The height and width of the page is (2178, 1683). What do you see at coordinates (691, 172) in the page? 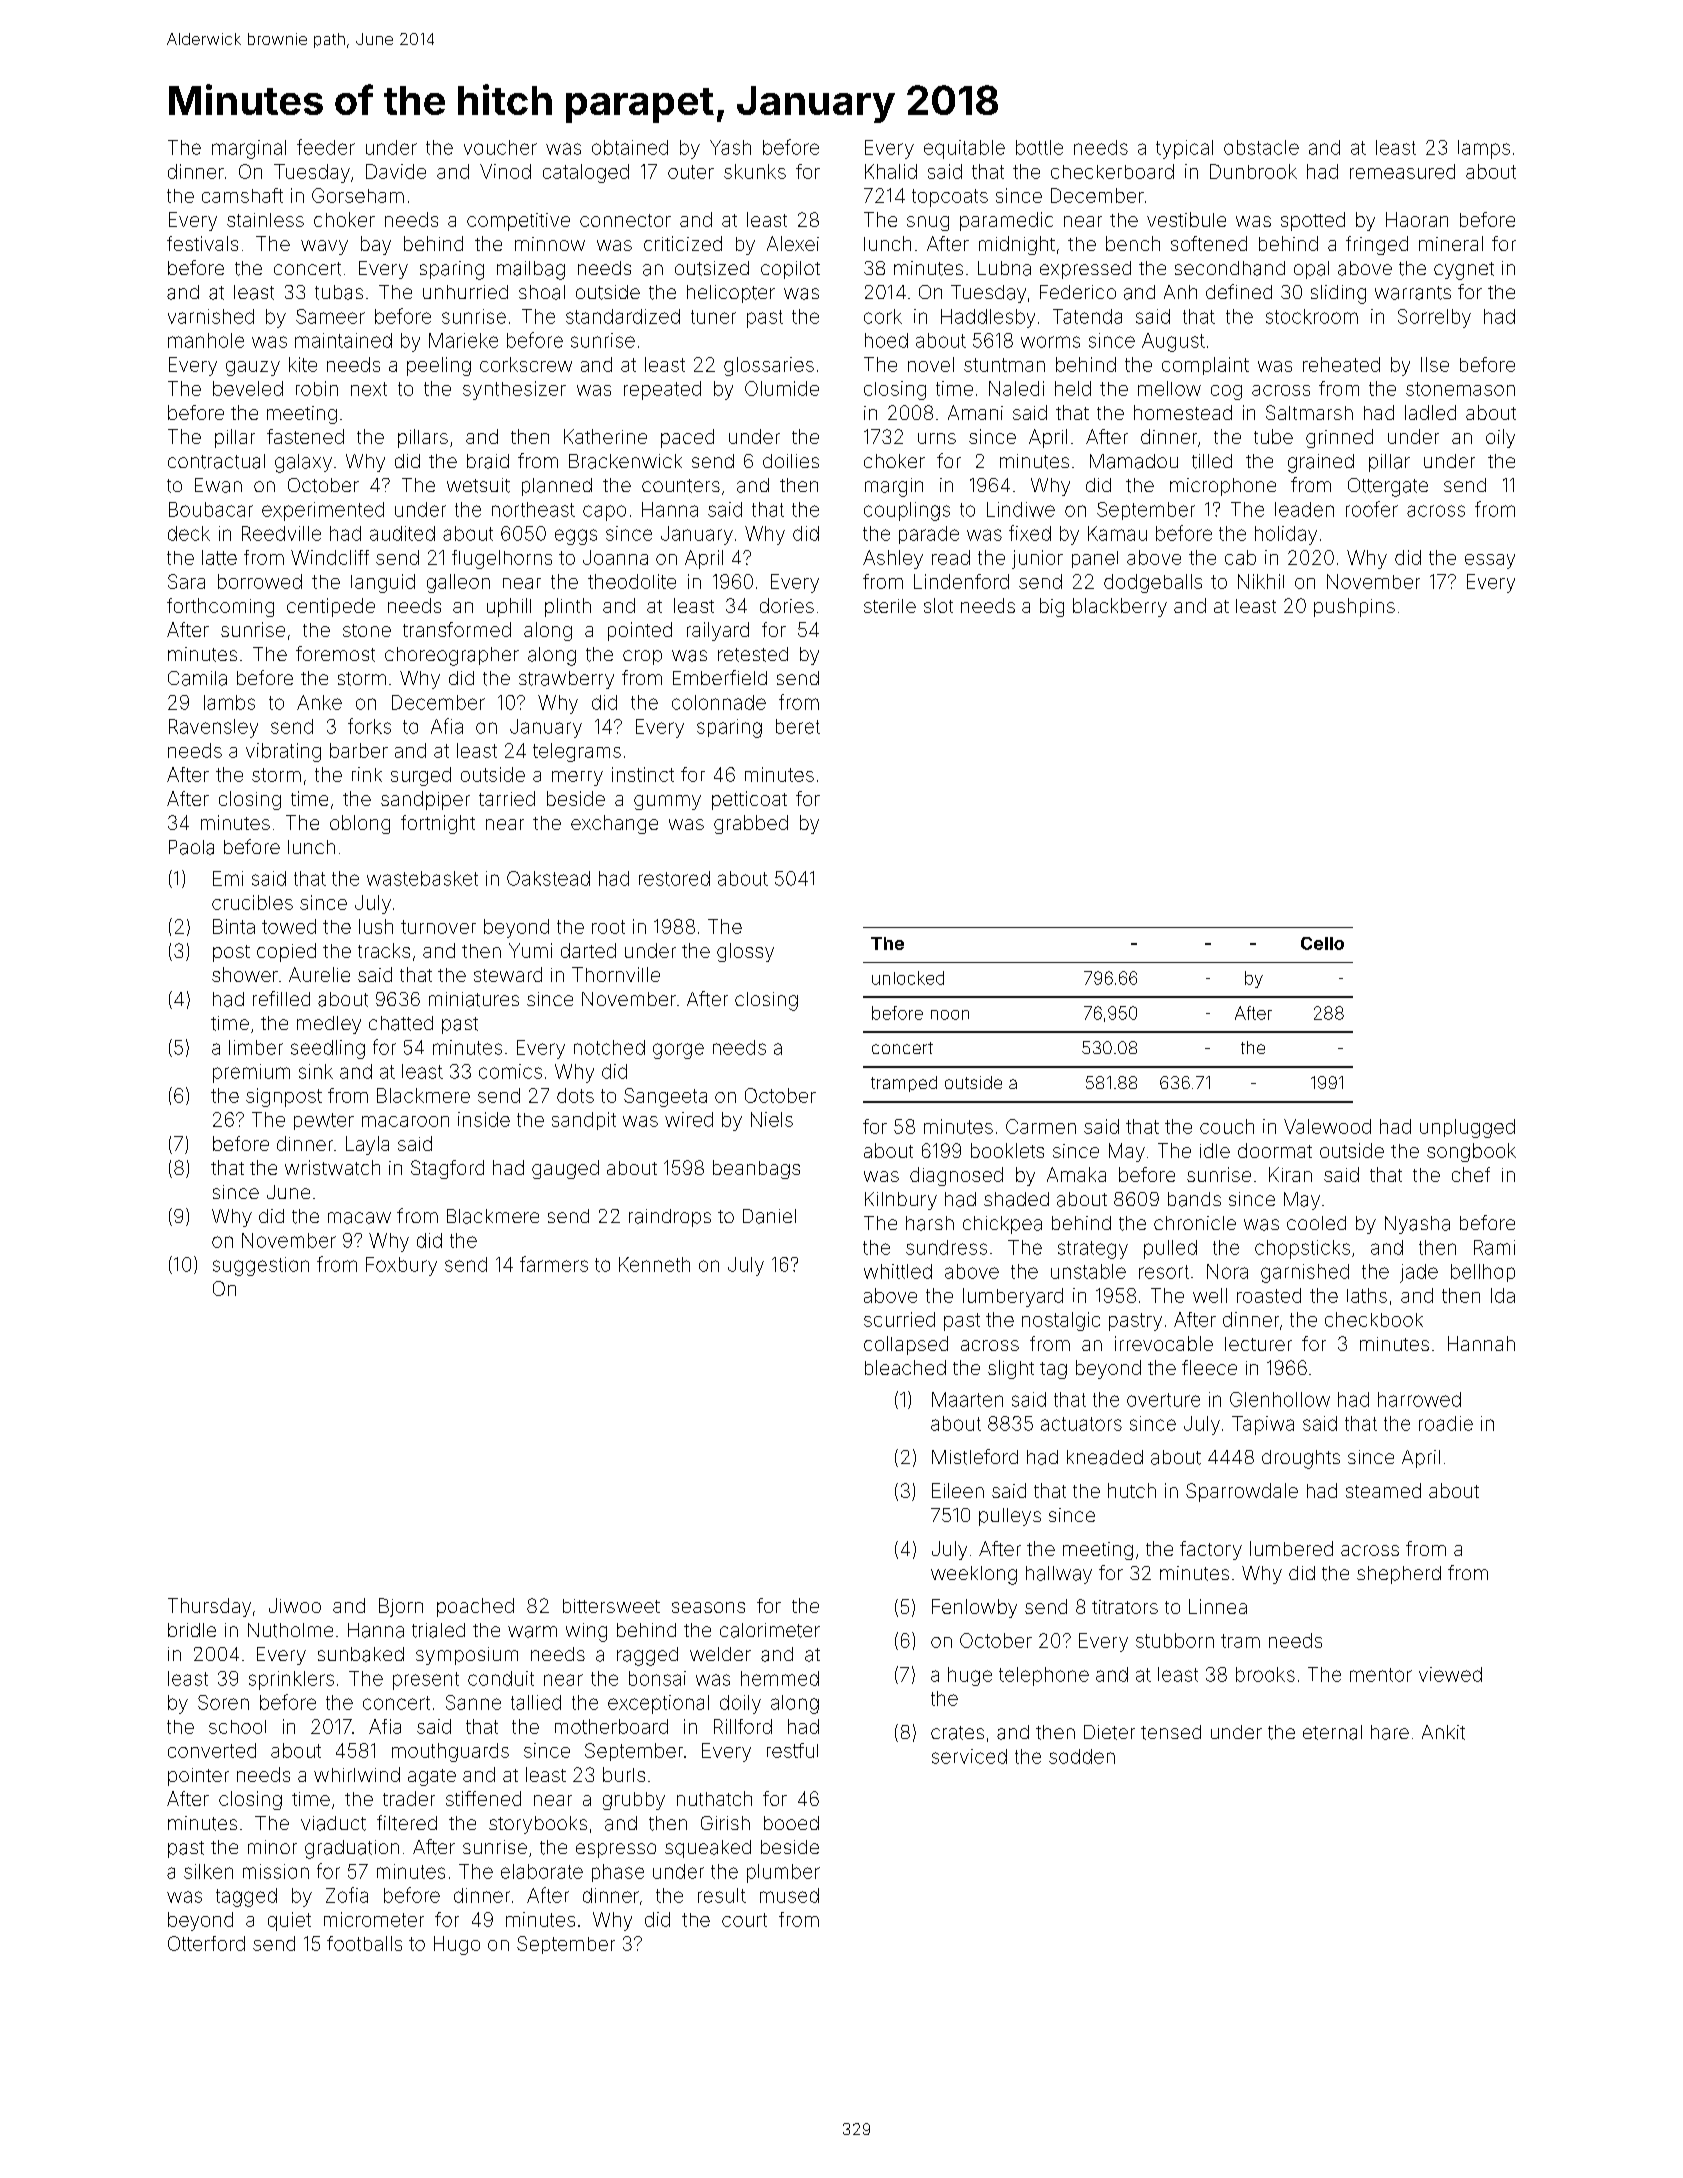
I see `outer` at bounding box center [691, 172].
